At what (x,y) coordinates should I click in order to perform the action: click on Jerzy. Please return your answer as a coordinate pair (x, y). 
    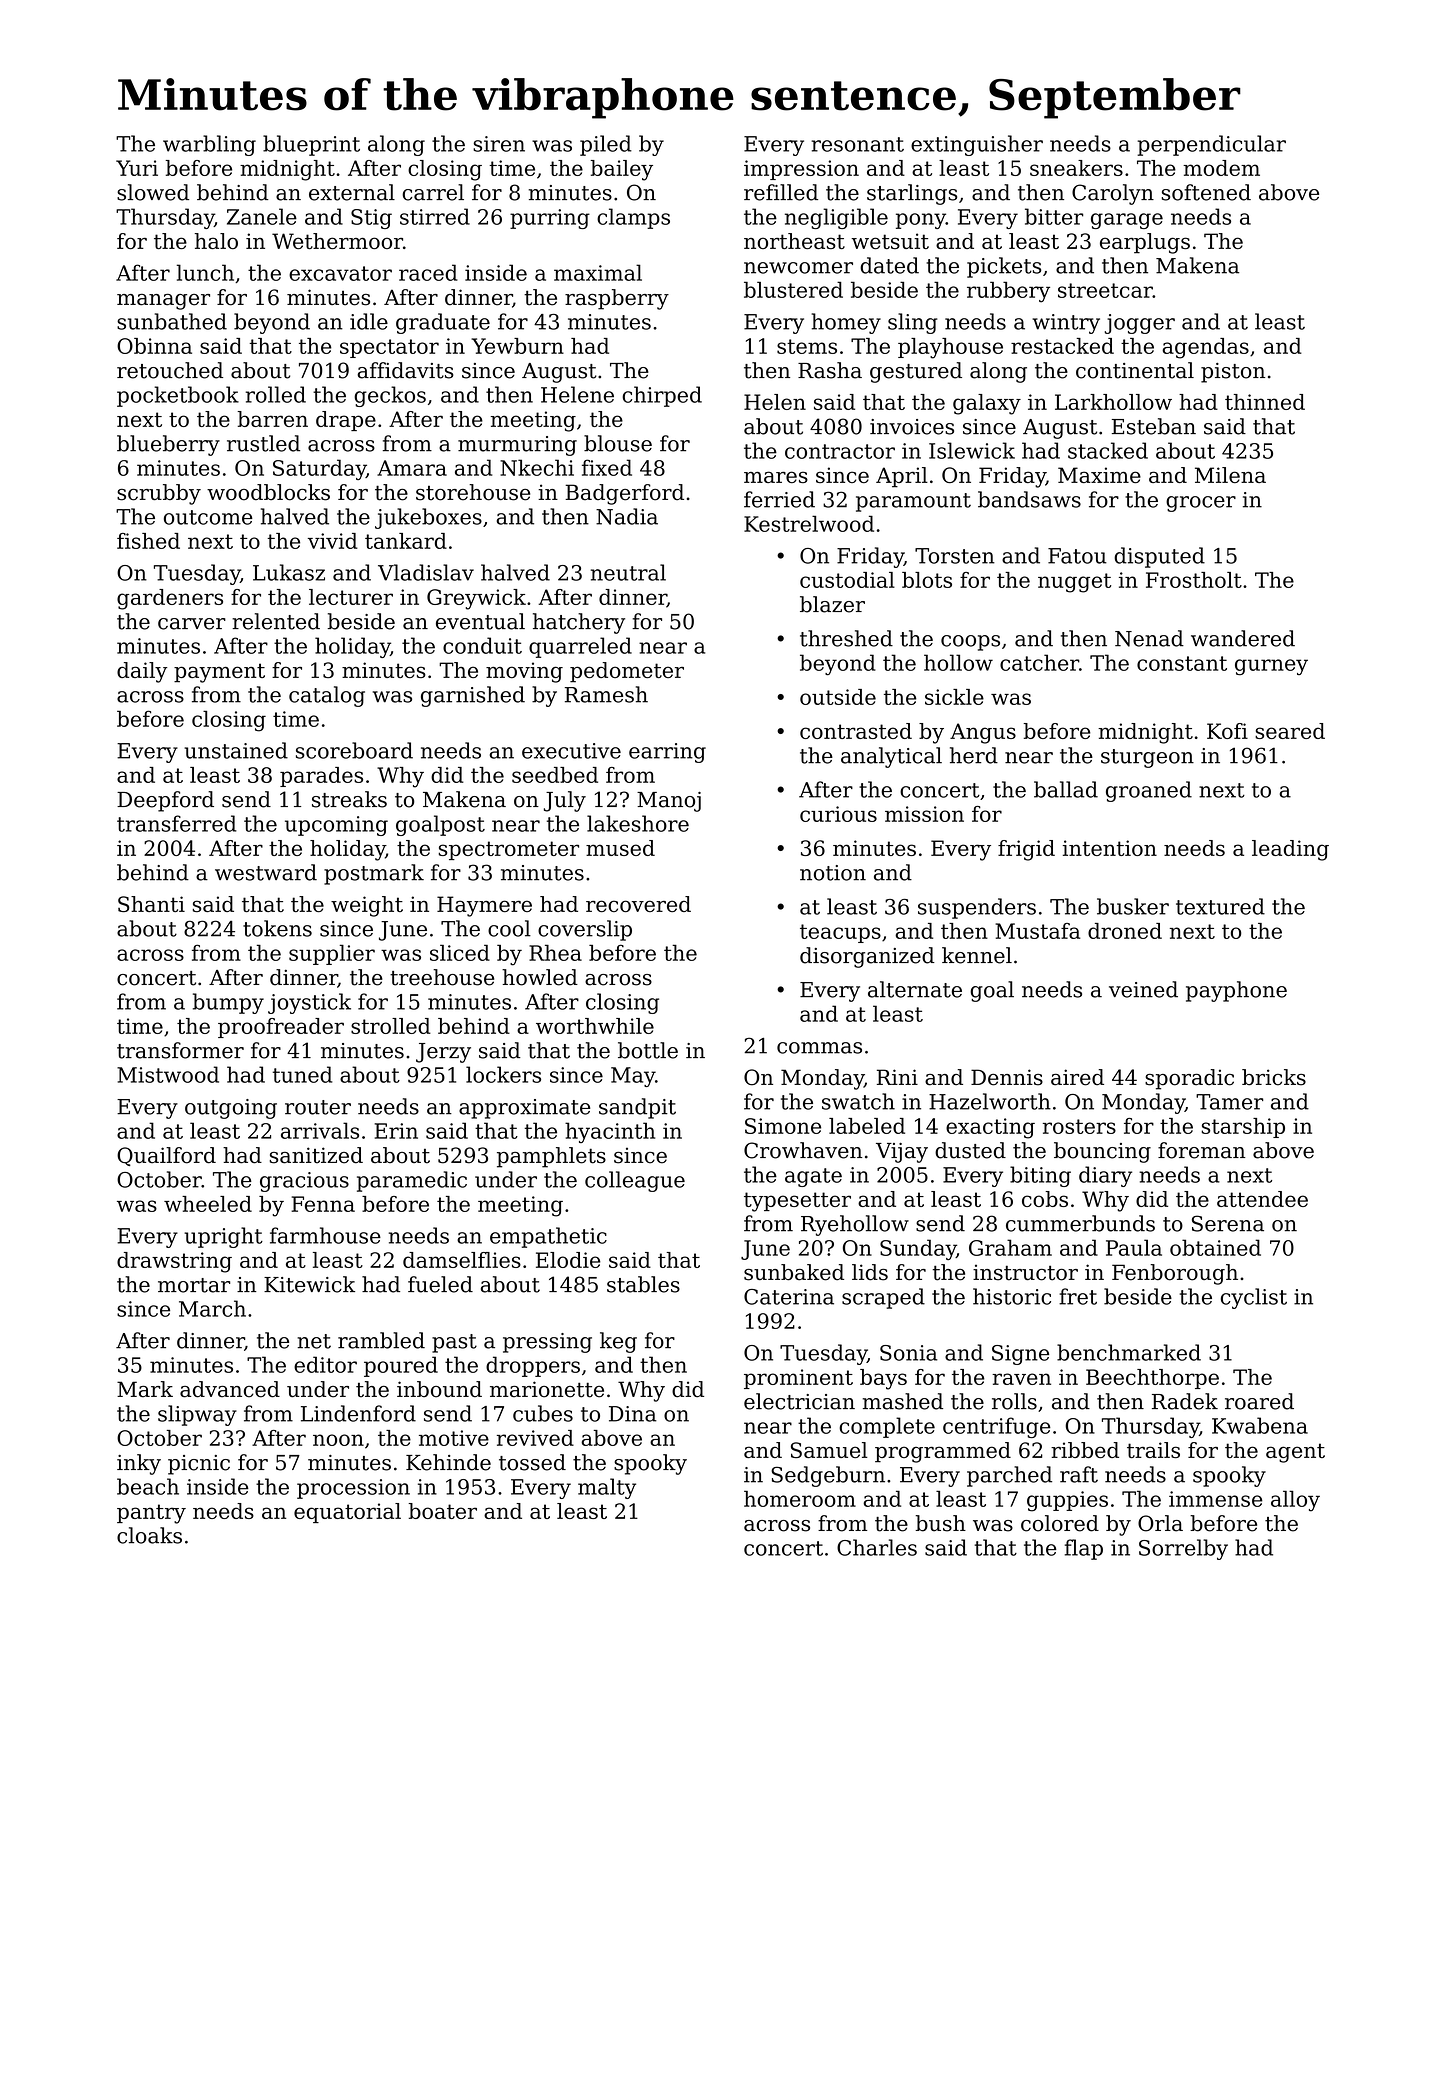
    Looking at the image, I should click on (443, 1053).
